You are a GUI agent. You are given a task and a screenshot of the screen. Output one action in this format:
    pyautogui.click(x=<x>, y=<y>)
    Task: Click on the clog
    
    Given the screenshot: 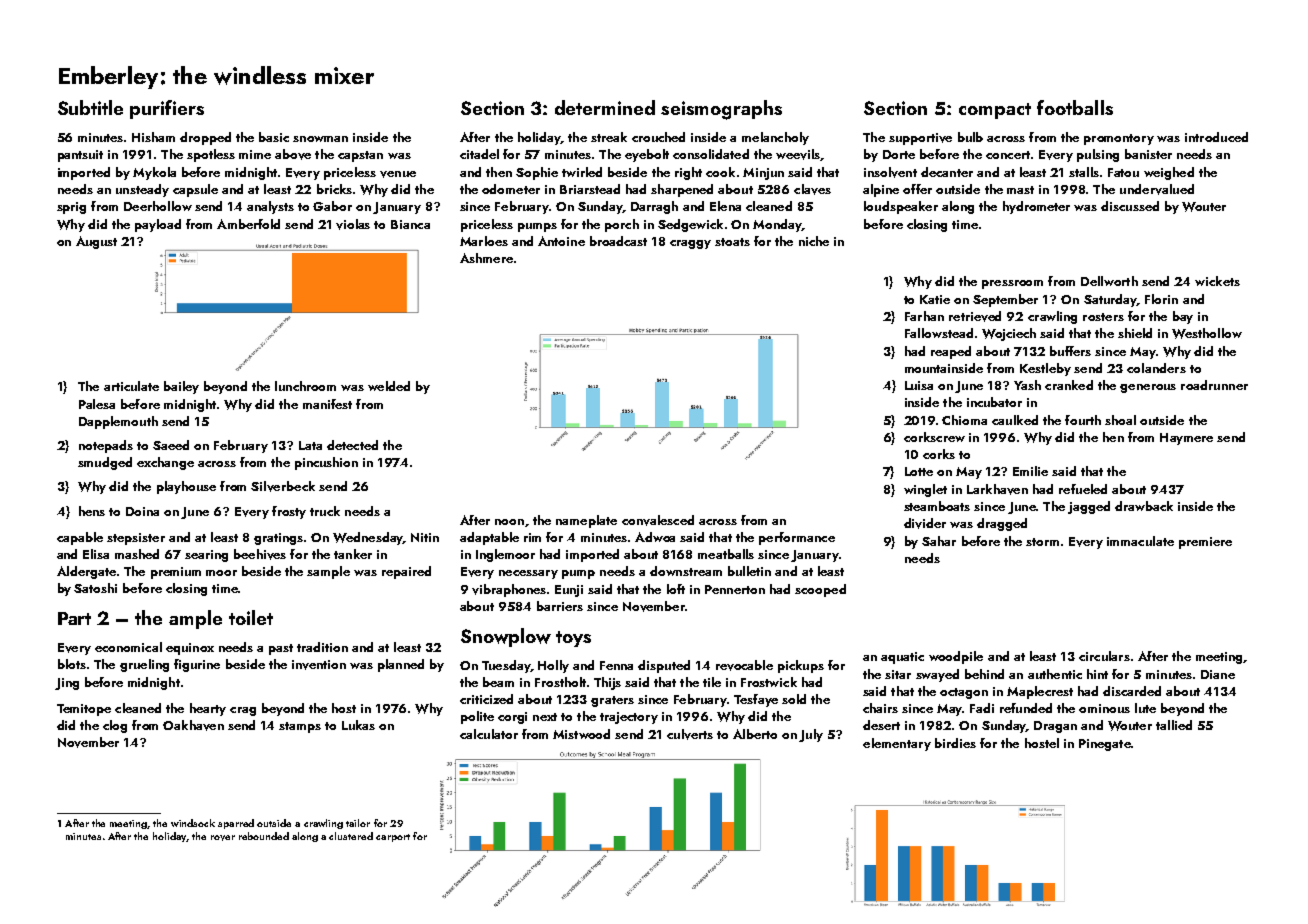 What is the action you would take?
    pyautogui.click(x=115, y=726)
